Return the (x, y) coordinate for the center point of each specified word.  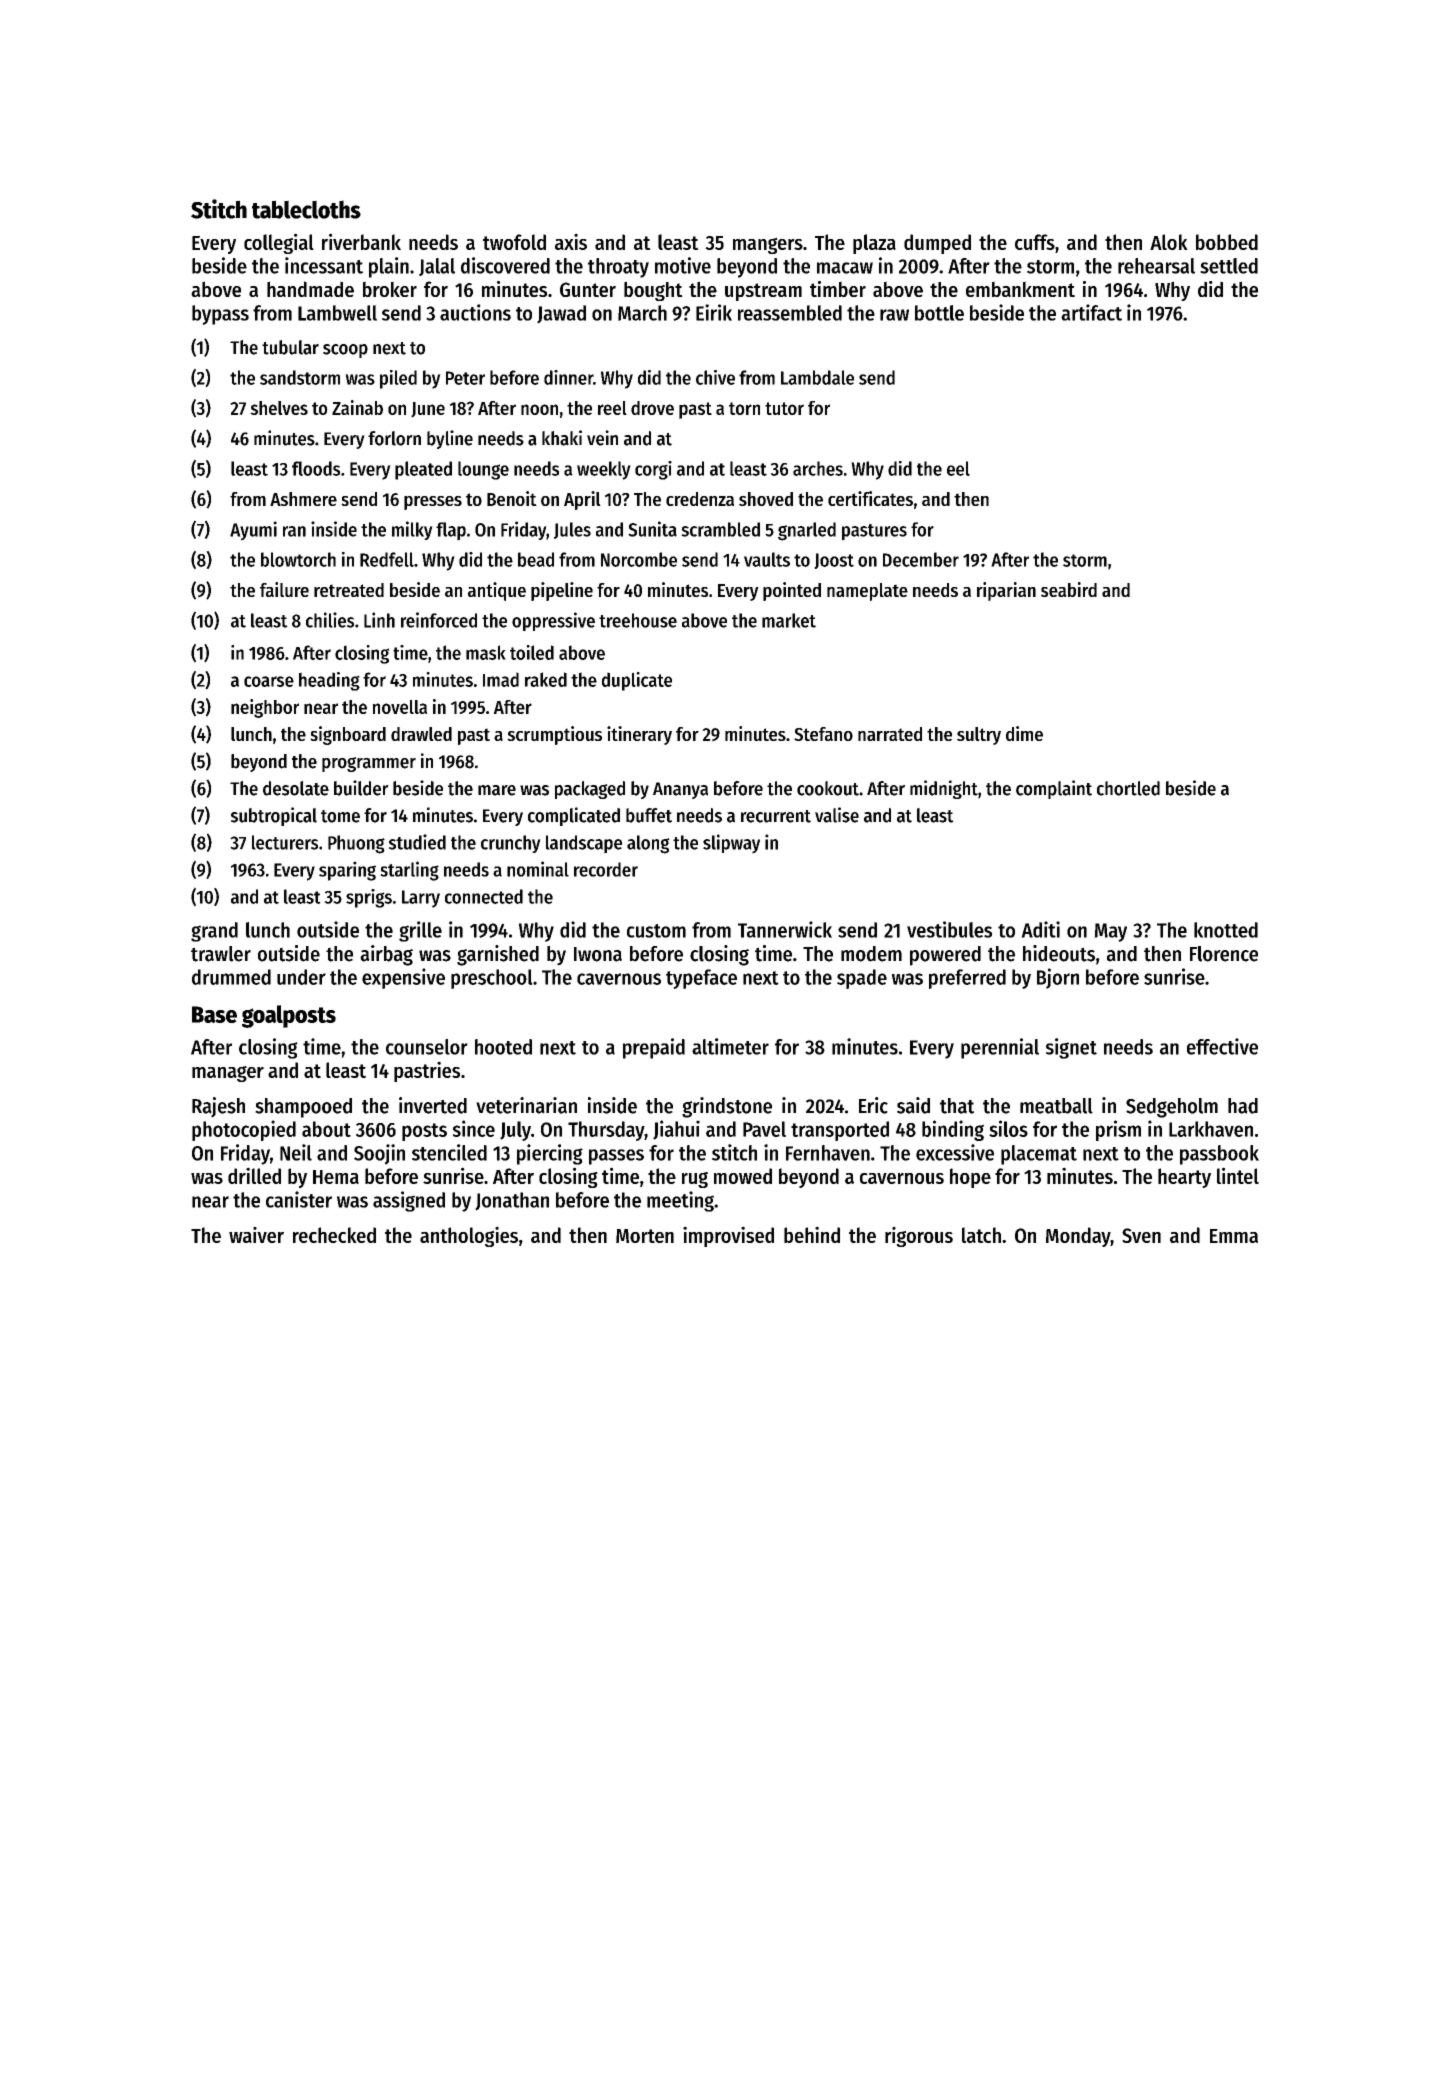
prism (1118, 1130)
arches (818, 468)
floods (316, 468)
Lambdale (817, 377)
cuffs (1035, 242)
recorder (606, 869)
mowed (743, 1176)
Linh (379, 620)
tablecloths (306, 209)
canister (299, 1199)
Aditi (1040, 929)
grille (420, 931)
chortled (1128, 788)
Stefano (823, 734)
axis (571, 241)
